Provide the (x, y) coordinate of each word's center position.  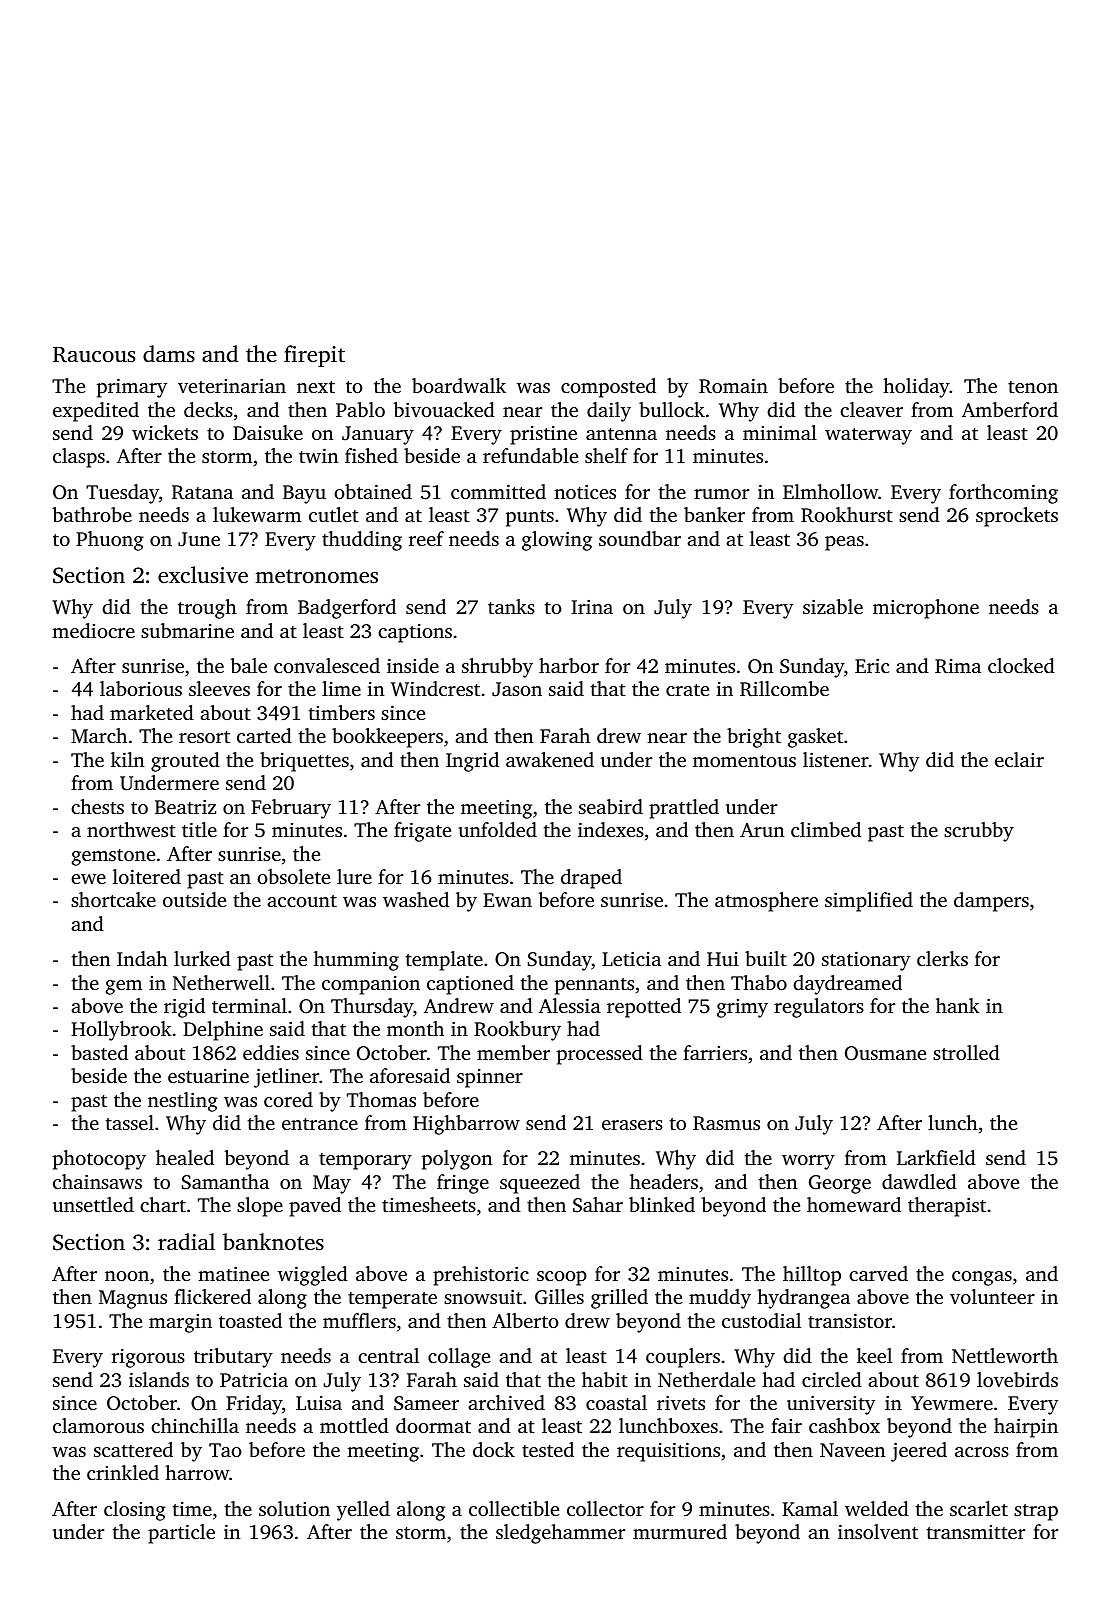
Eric (872, 666)
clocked (1021, 665)
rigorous (148, 1358)
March (99, 735)
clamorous (98, 1425)
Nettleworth (1005, 1355)
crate (687, 690)
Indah (142, 958)
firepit (314, 356)
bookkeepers (387, 738)
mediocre (93, 630)
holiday (916, 388)
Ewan (507, 900)
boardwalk (459, 385)
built (766, 958)
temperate (392, 1300)
